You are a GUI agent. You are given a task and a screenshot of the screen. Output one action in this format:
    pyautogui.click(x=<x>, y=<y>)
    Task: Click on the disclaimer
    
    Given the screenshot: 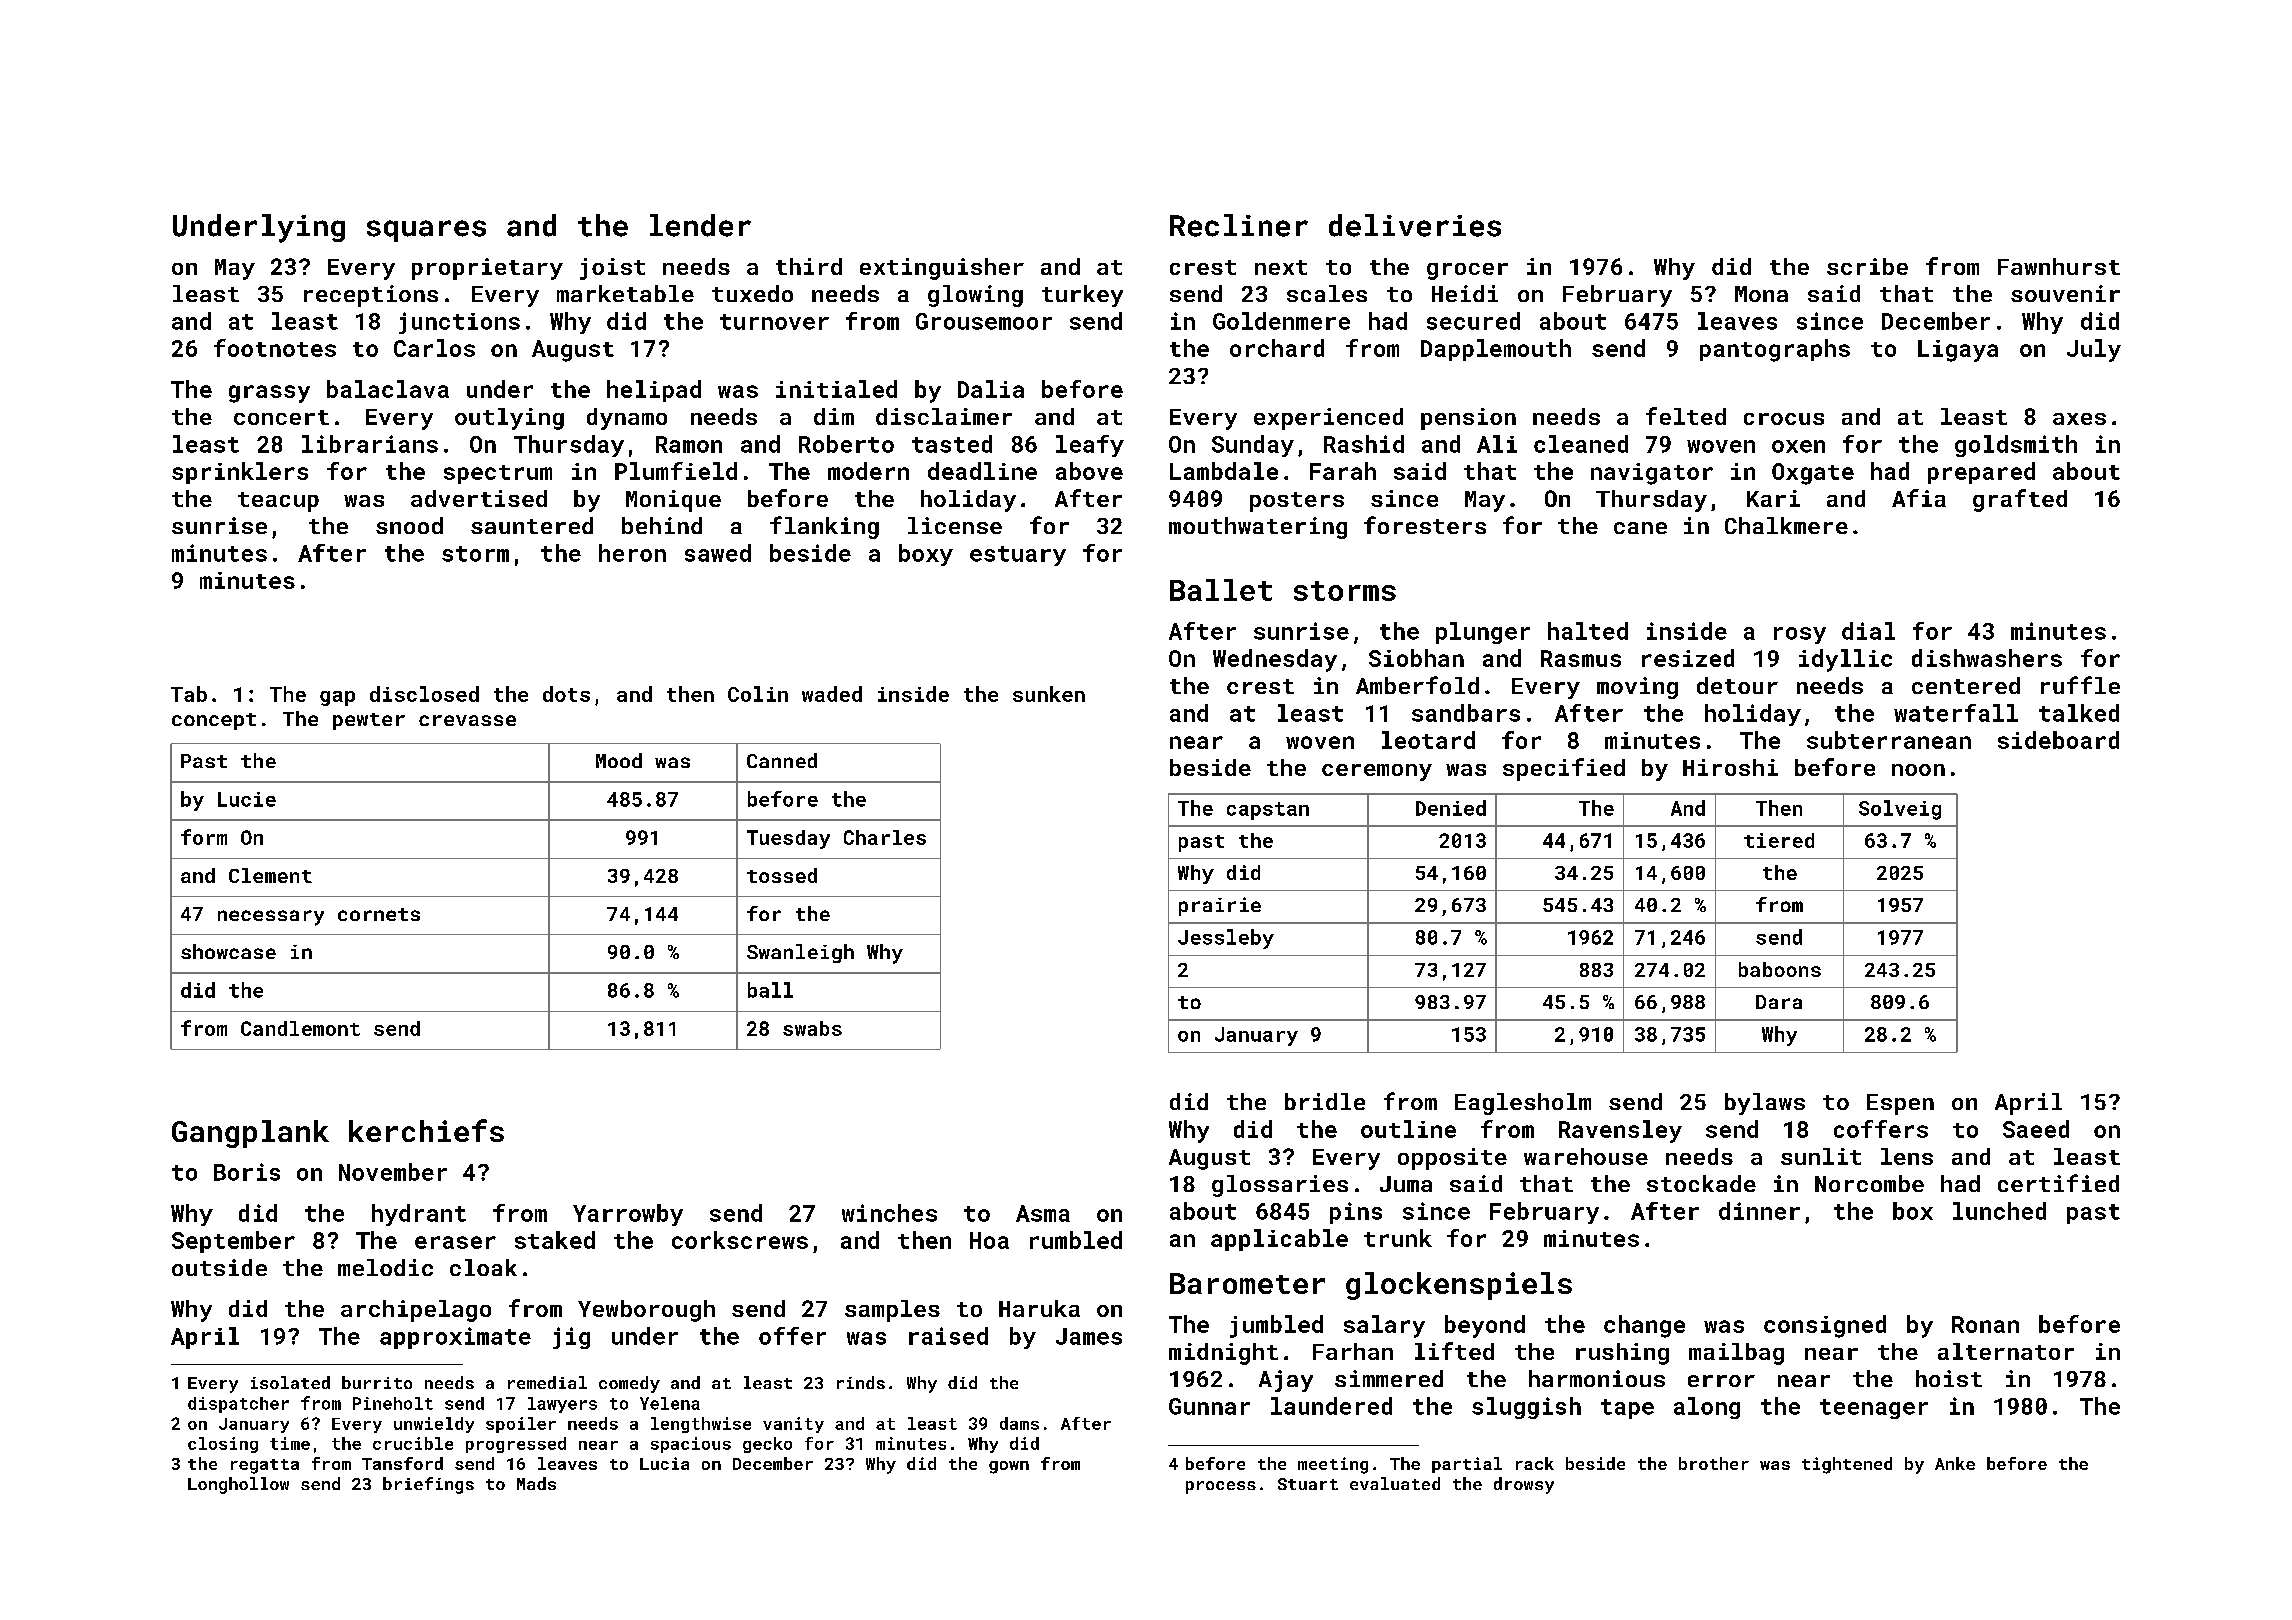 What is the action you would take?
    pyautogui.click(x=944, y=416)
